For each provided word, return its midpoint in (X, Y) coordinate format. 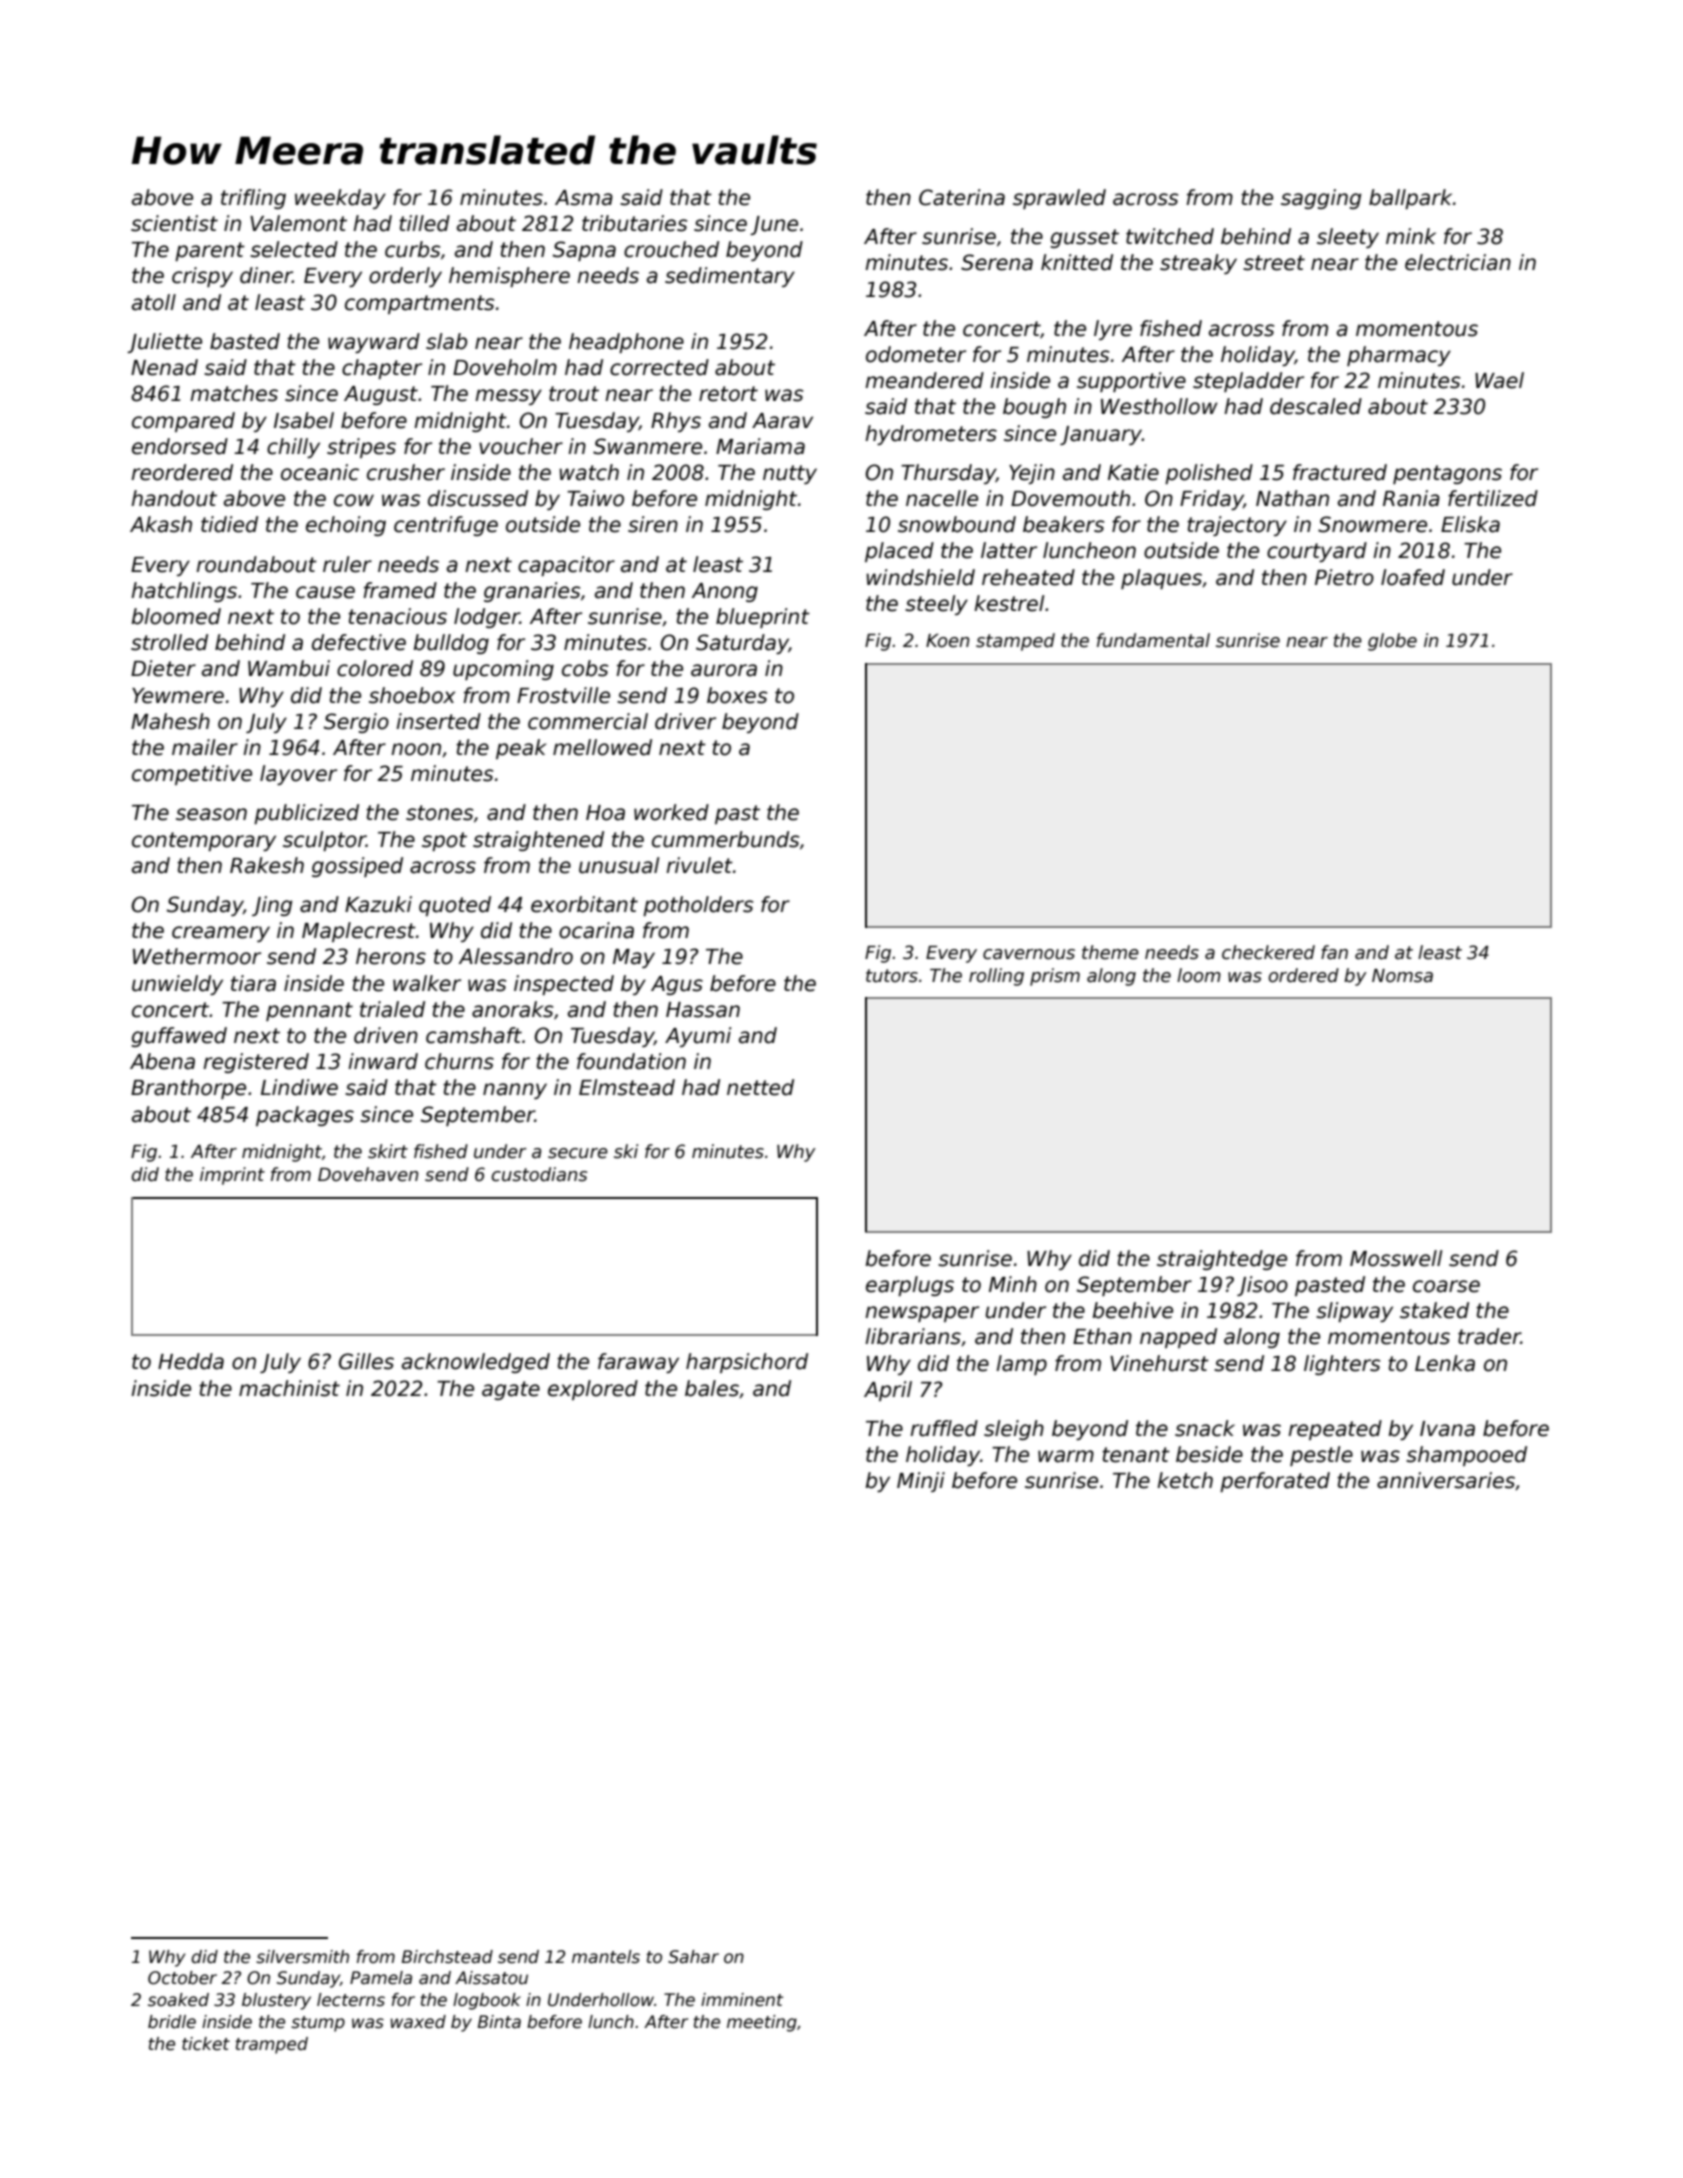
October (182, 1978)
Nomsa (1402, 976)
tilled (424, 223)
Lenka (1445, 1363)
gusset (1084, 238)
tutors (892, 976)
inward (383, 1061)
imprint (232, 1176)
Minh (1013, 1284)
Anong (724, 592)
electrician (1458, 262)
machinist (289, 1388)
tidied (229, 524)
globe (1392, 642)
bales (712, 1388)
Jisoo (1262, 1286)
